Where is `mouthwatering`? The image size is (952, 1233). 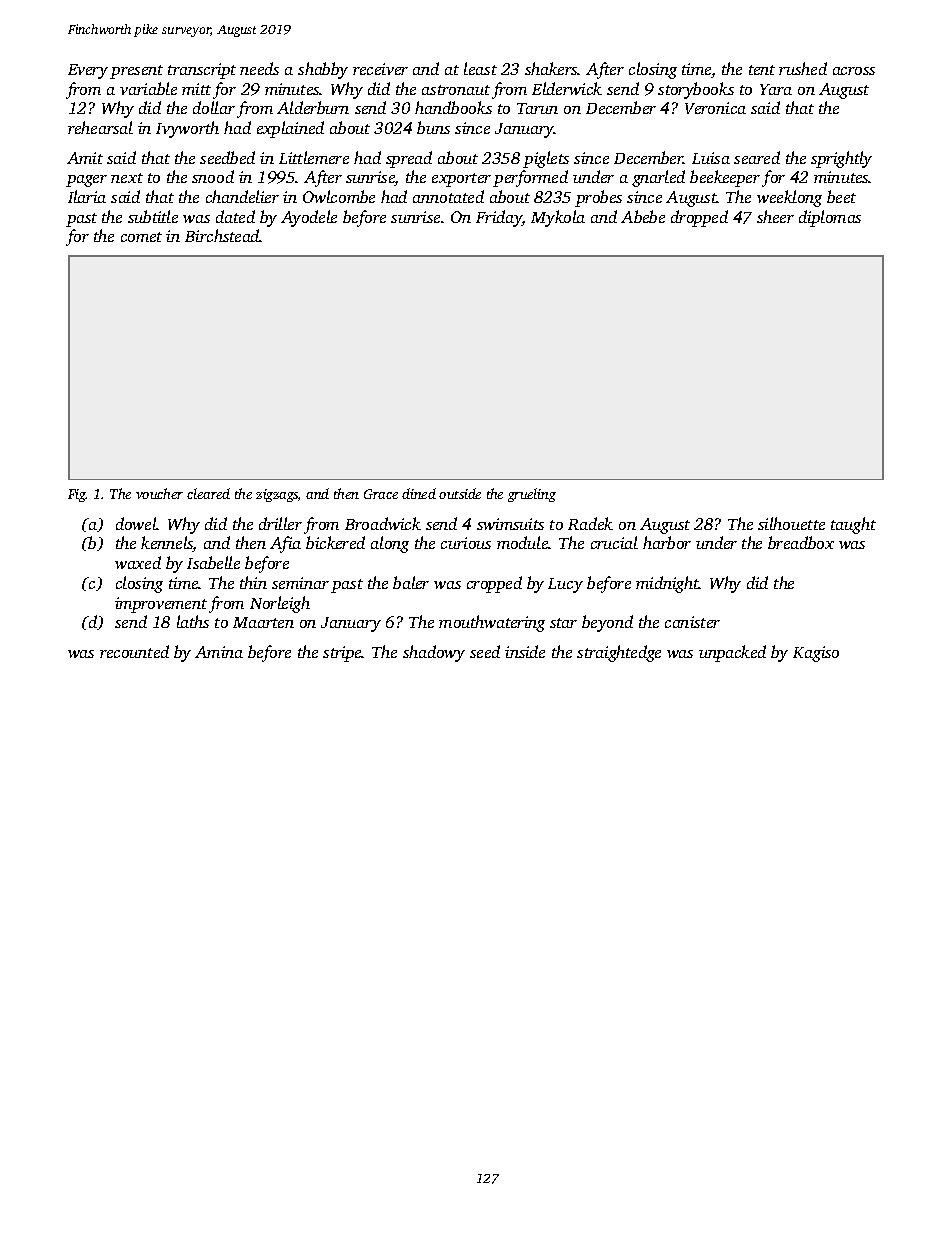 mouthwatering is located at coordinates (492, 623).
